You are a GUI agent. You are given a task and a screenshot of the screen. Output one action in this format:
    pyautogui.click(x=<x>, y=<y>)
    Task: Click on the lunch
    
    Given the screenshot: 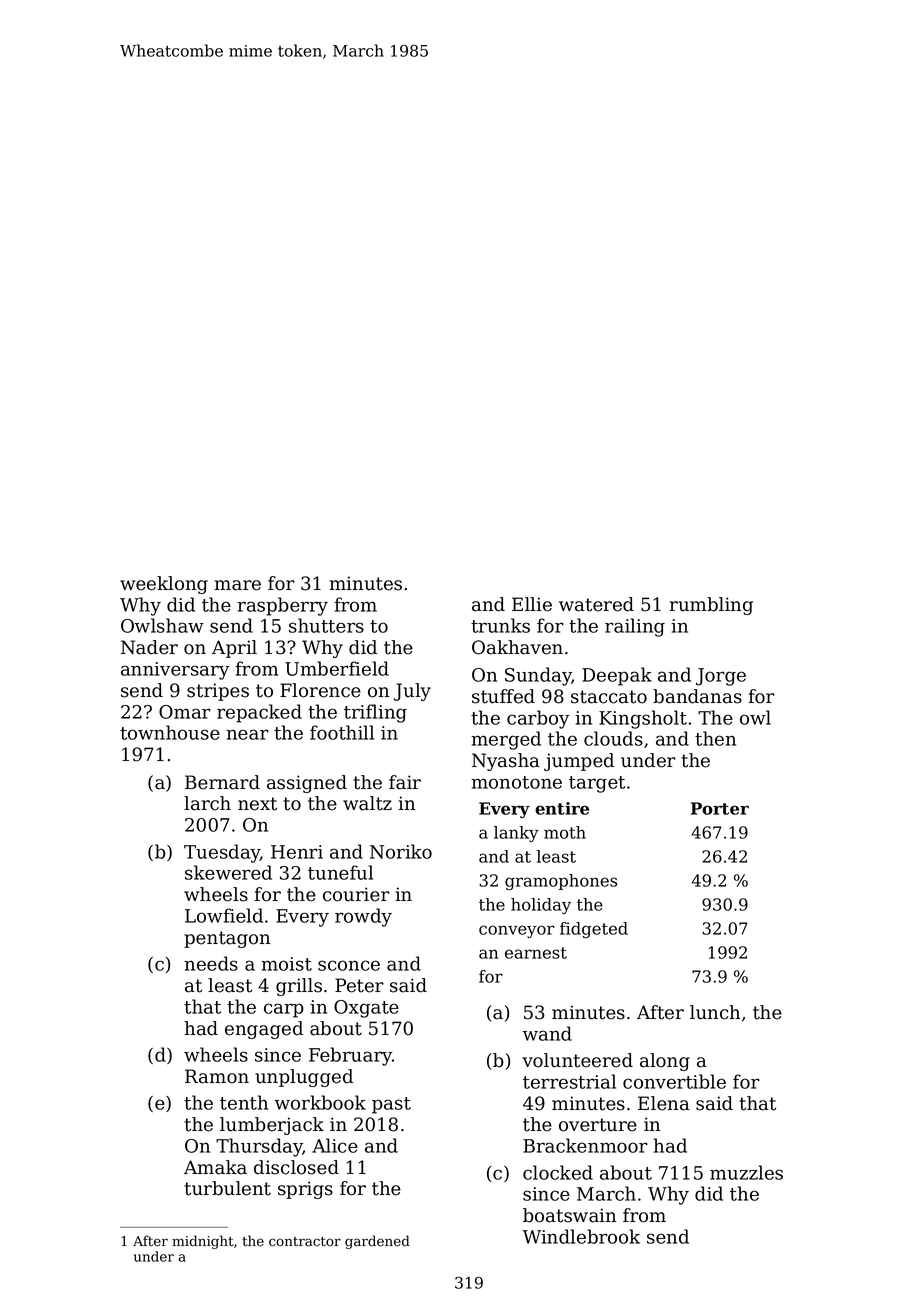 What is the action you would take?
    pyautogui.click(x=715, y=1012)
